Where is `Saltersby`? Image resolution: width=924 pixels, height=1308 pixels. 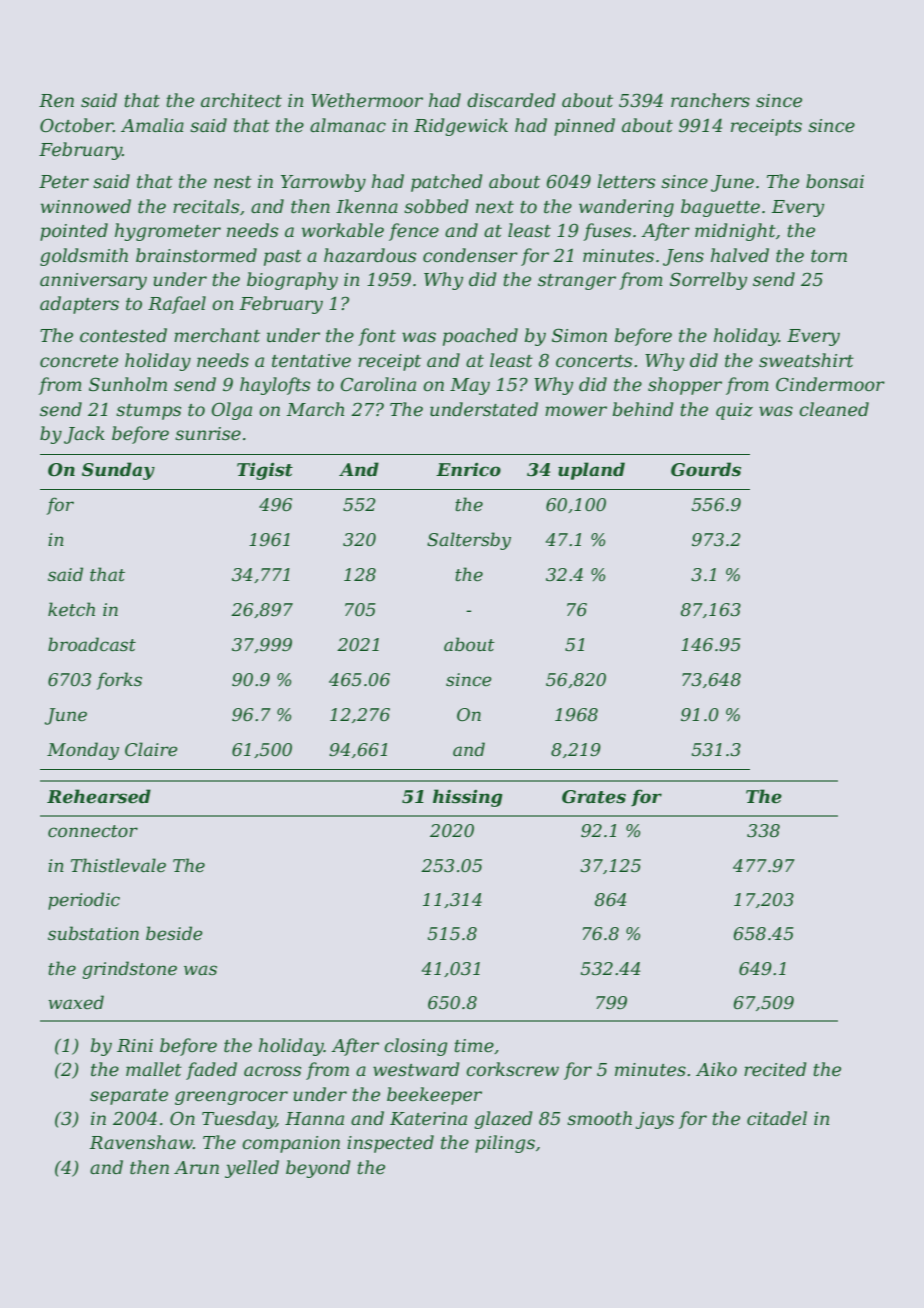 Saltersby is located at coordinates (469, 541).
